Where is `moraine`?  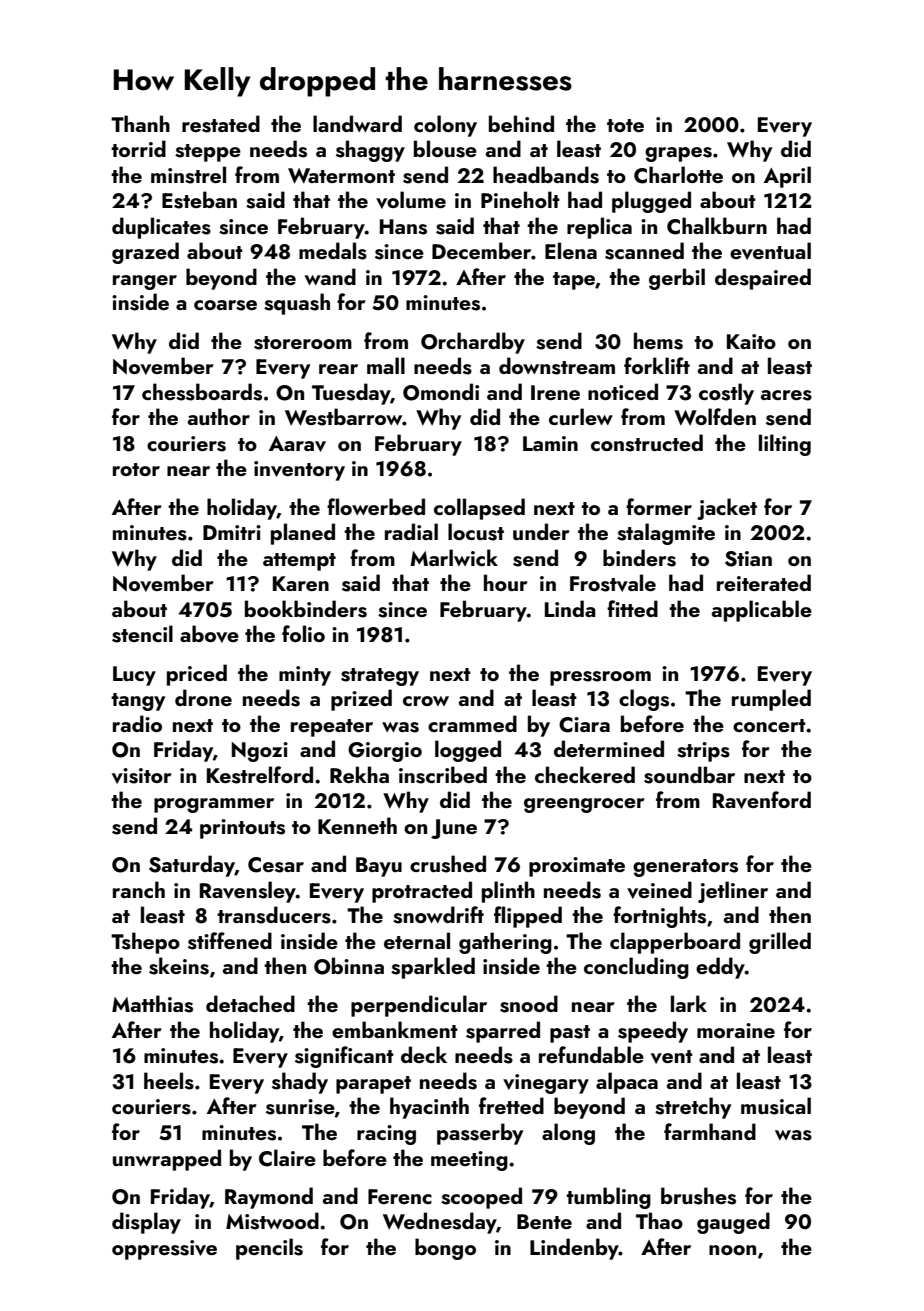 moraine is located at coordinates (736, 1030).
